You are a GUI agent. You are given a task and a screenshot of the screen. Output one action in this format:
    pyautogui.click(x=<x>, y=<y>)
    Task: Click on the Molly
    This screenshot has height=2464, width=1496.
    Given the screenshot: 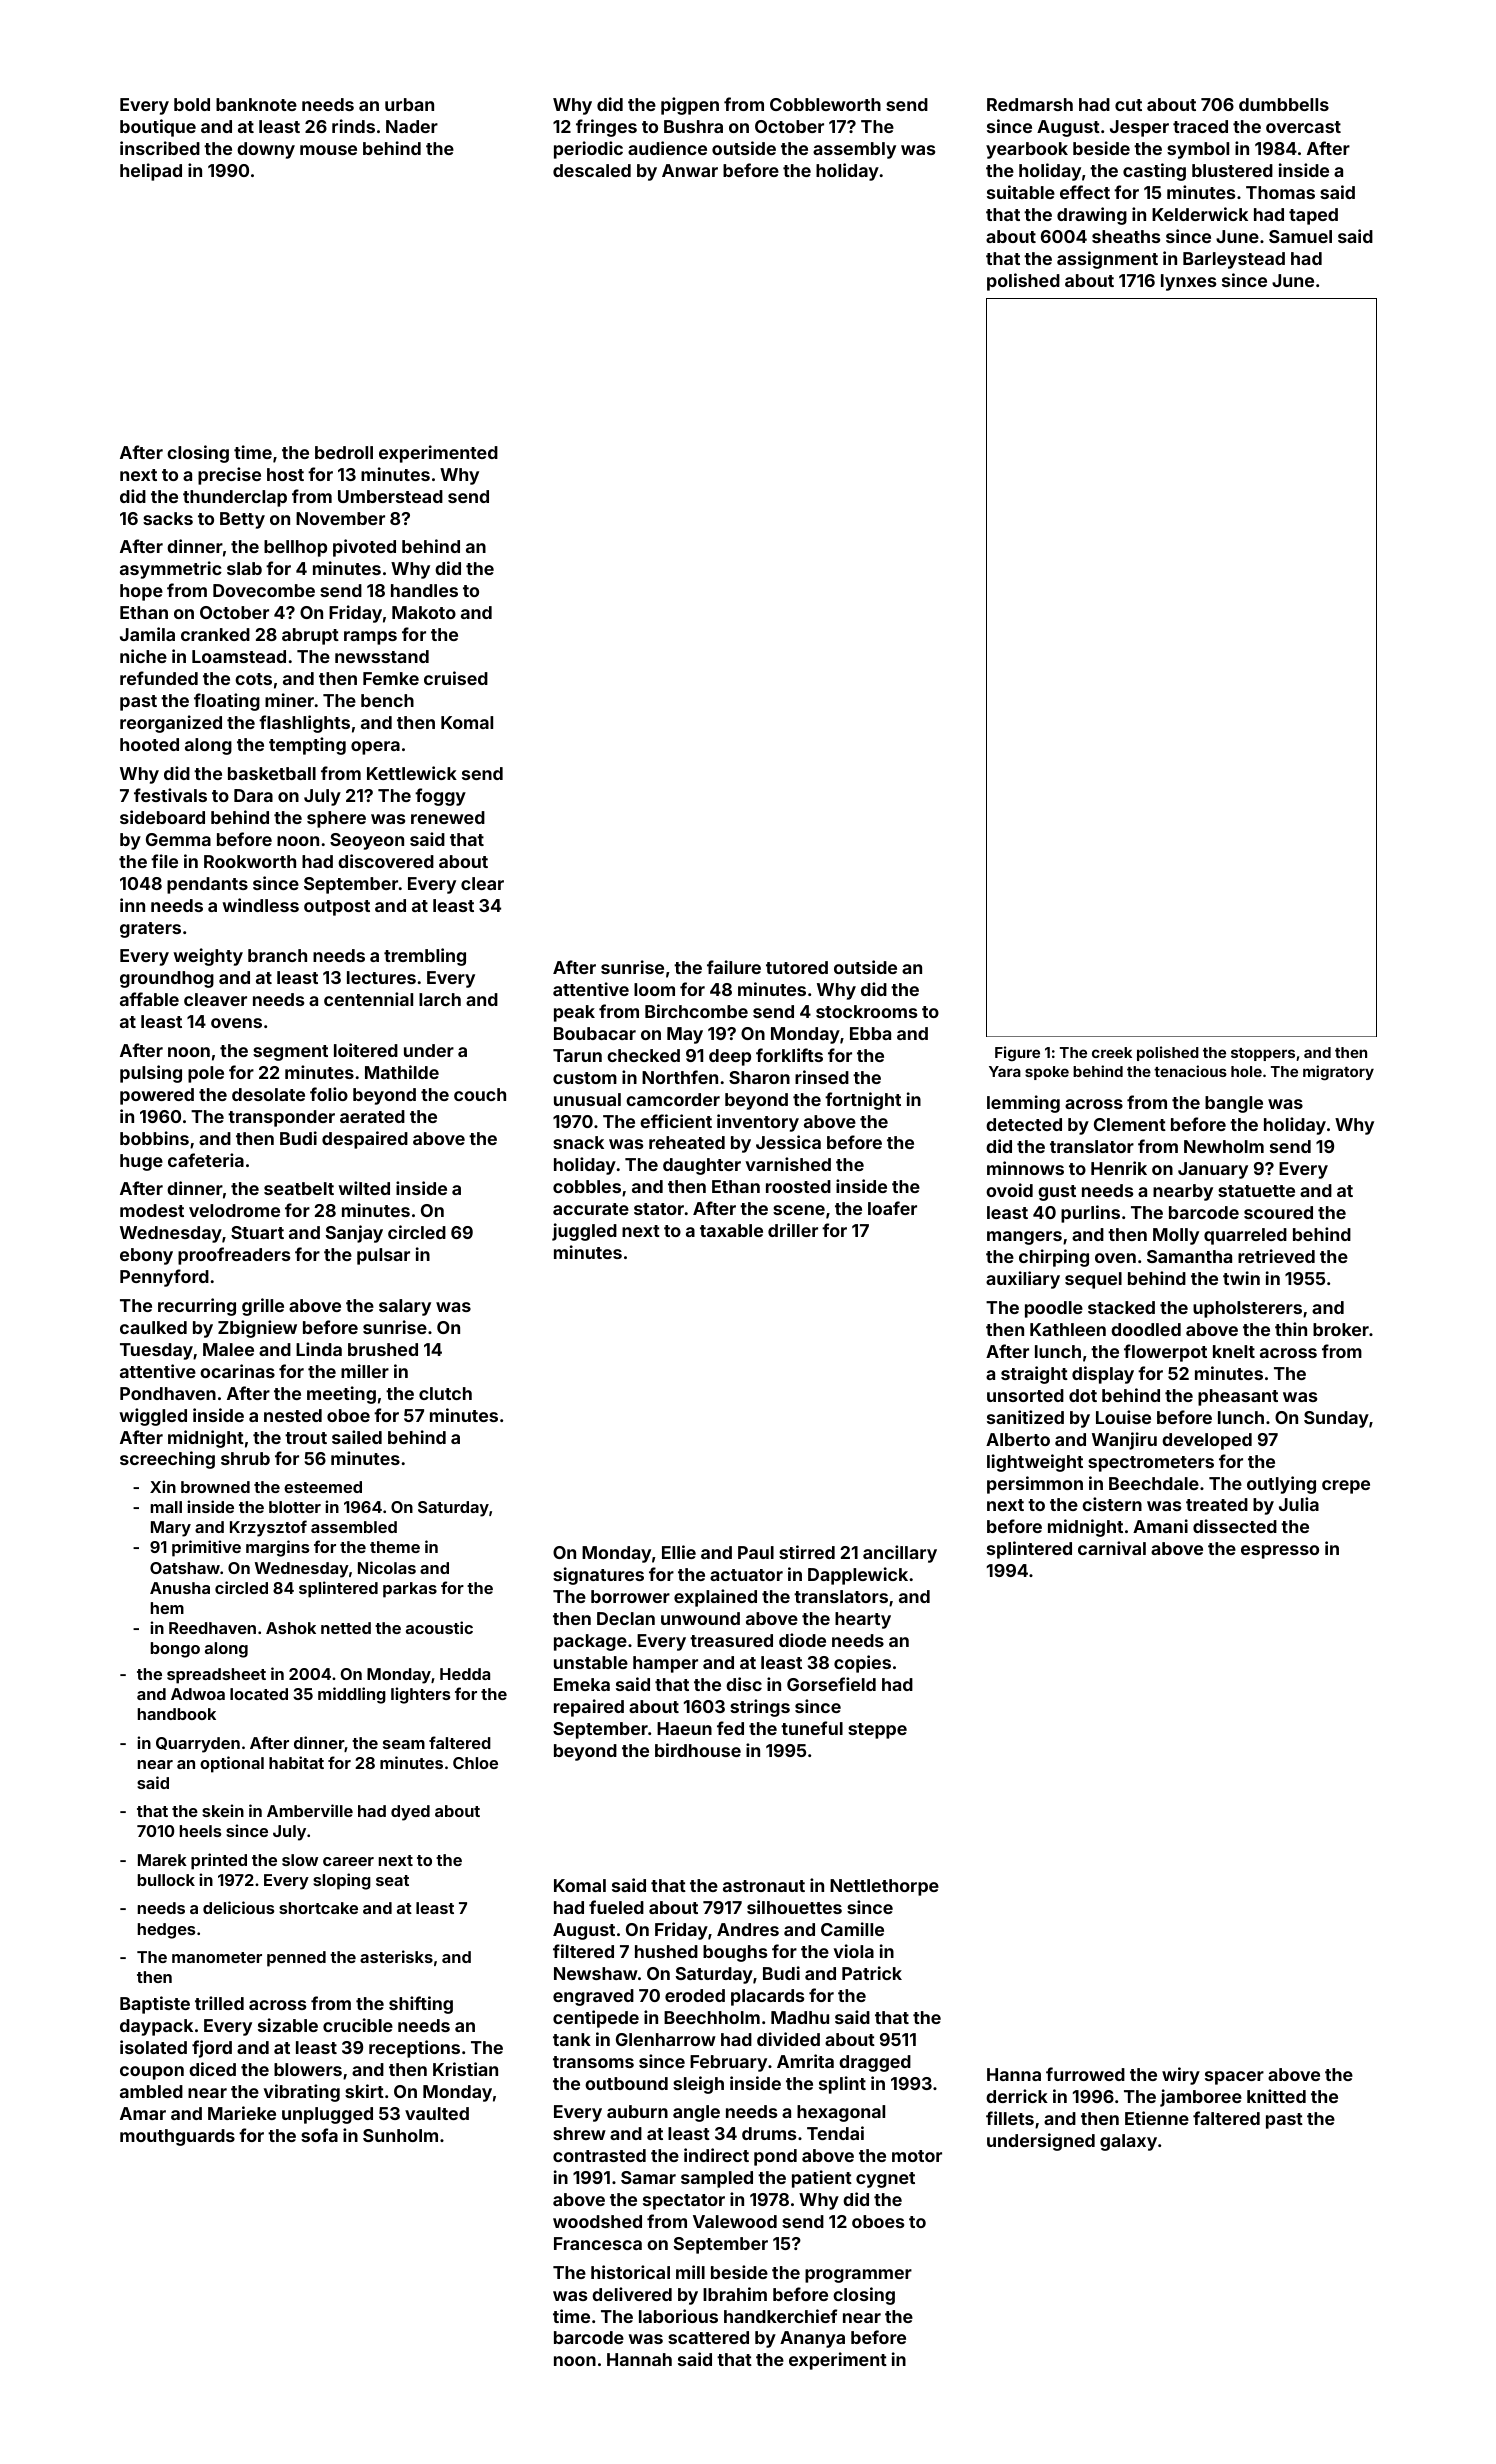 What is the action you would take?
    pyautogui.click(x=1176, y=1236)
